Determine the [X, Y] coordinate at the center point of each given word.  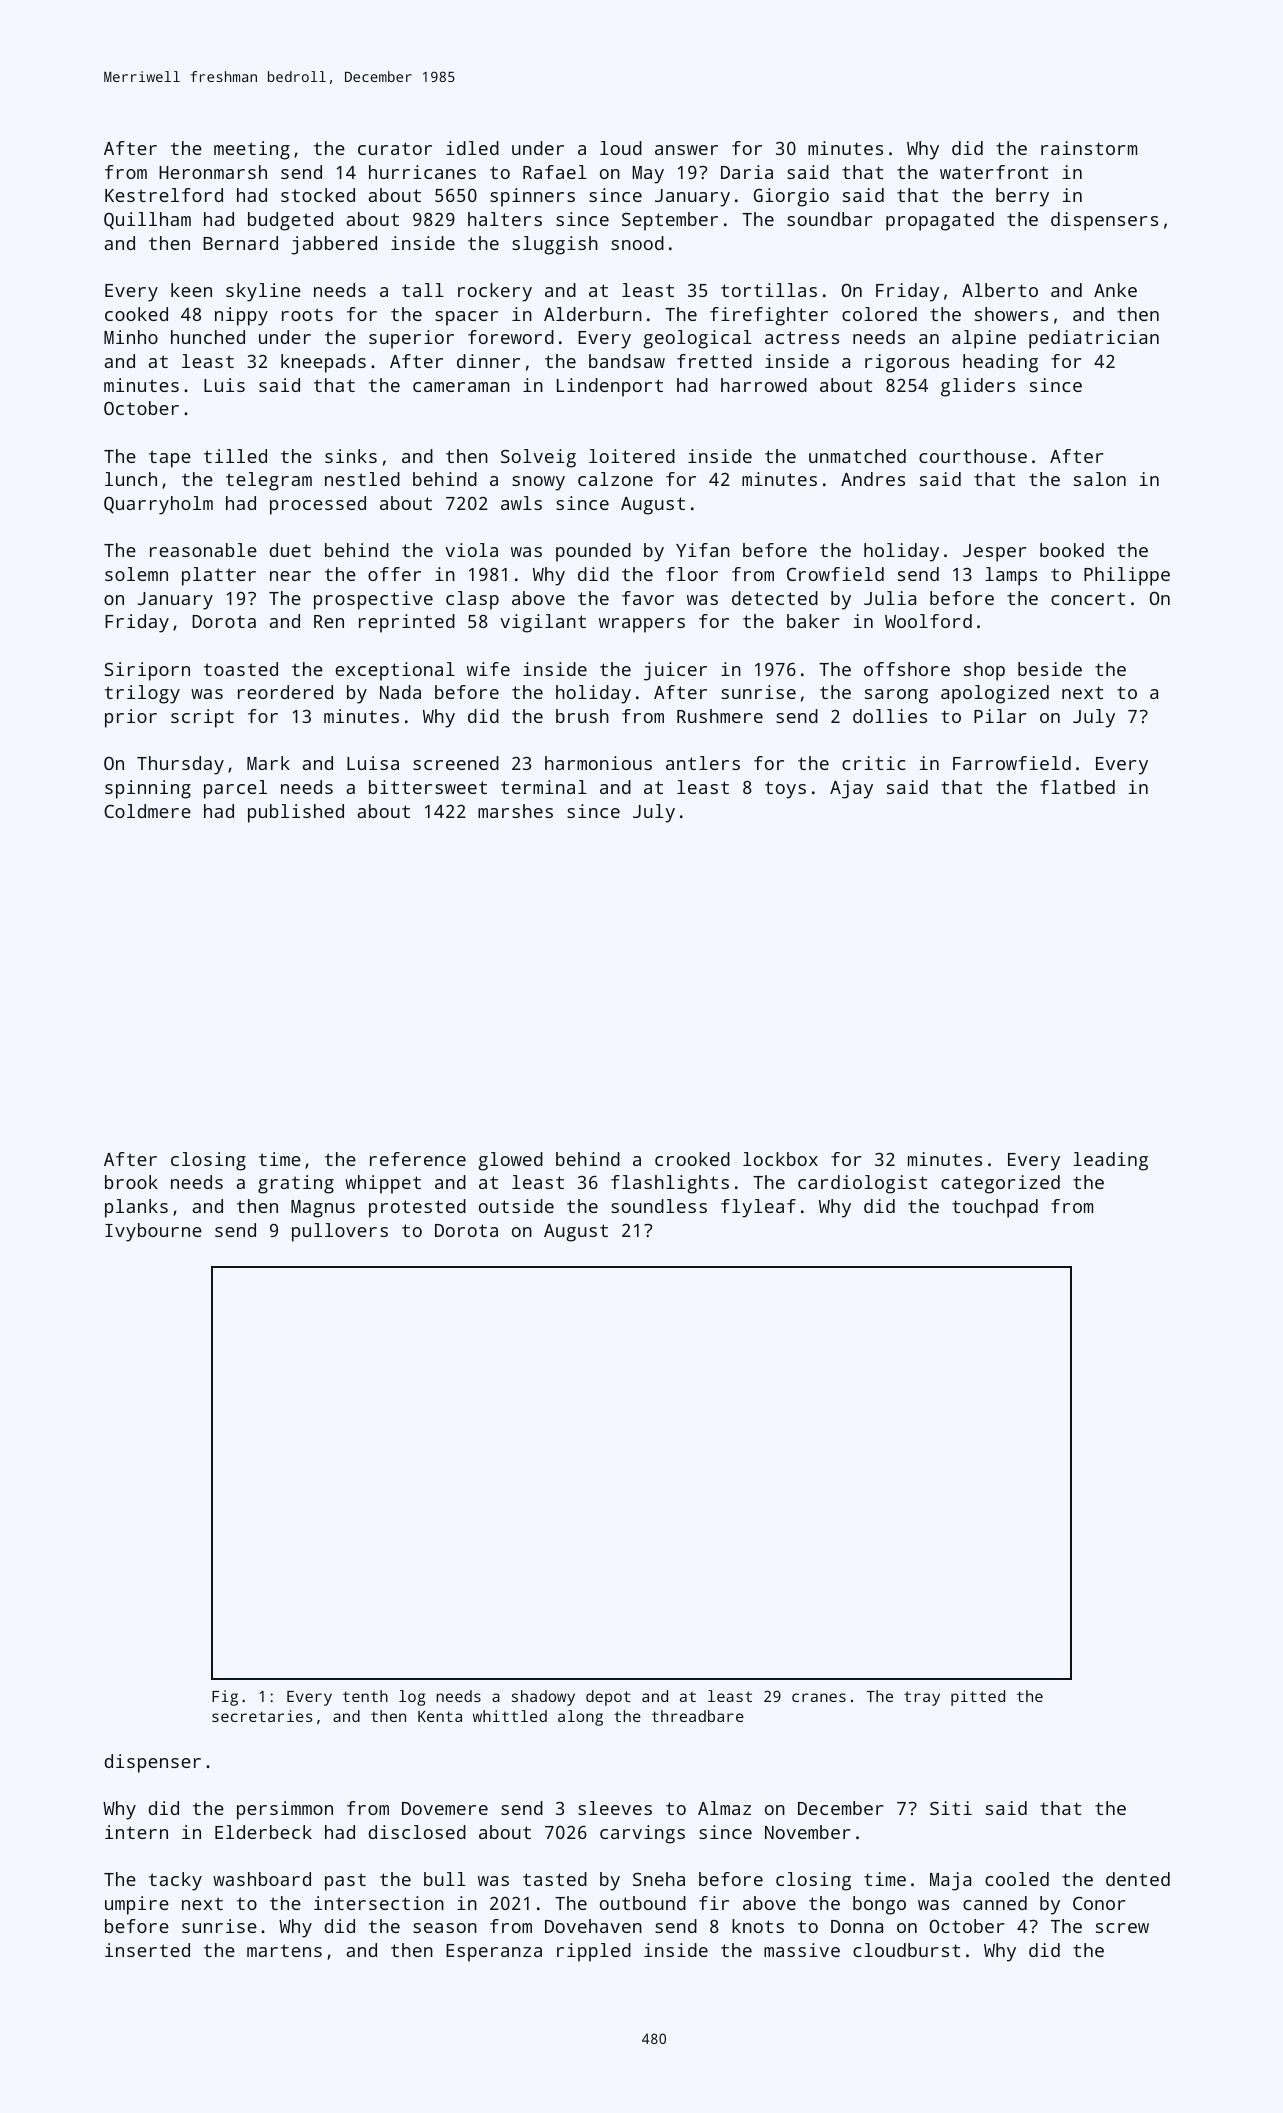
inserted [147, 1950]
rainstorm [1089, 148]
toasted [241, 669]
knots [758, 1926]
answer [686, 150]
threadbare [698, 1716]
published [296, 813]
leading [1110, 1161]
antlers [703, 763]
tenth [365, 1696]
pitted [978, 1698]
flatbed [1077, 787]
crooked [692, 1159]
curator [395, 148]
